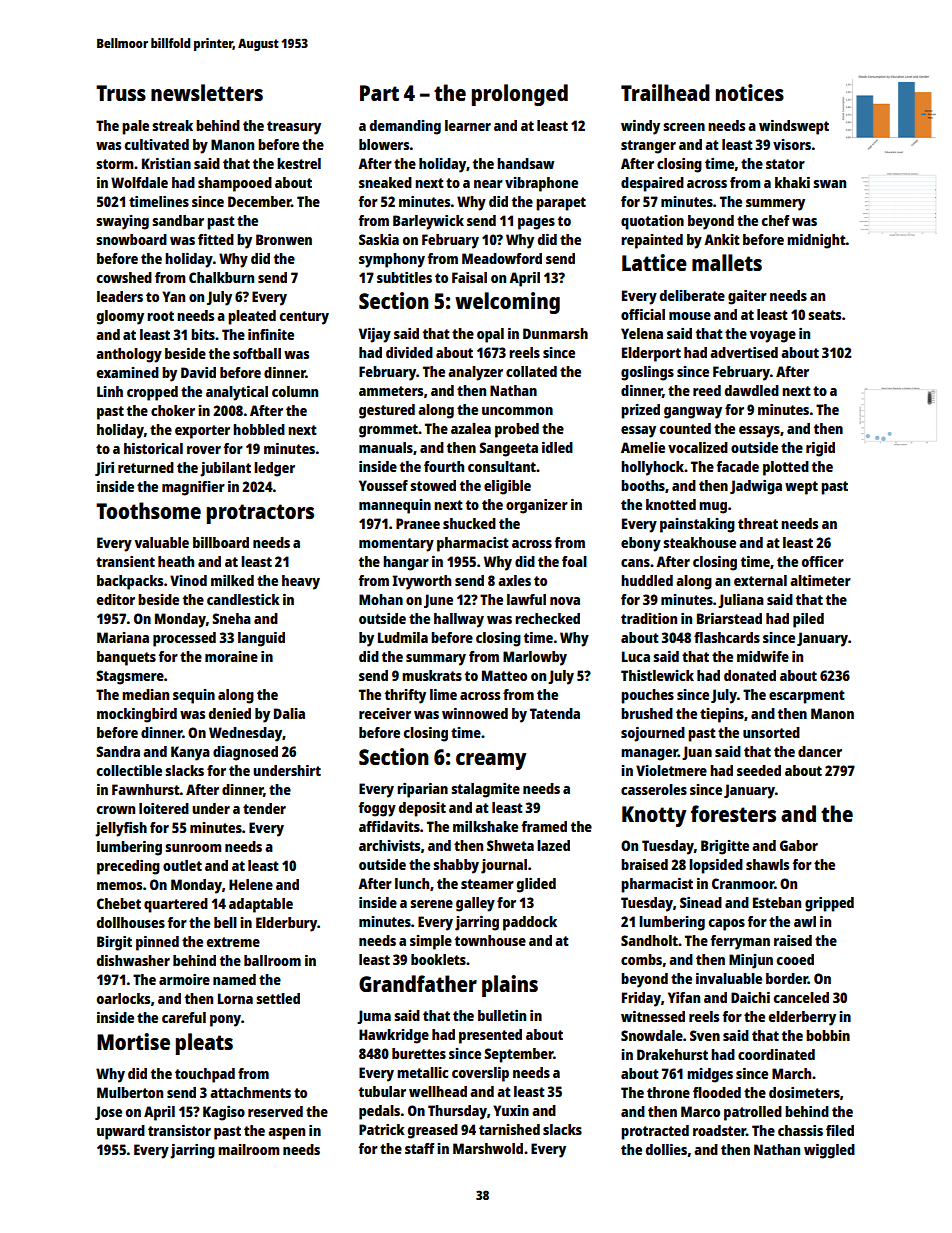  What do you see at coordinates (487, 884) in the screenshot?
I see `steamer` at bounding box center [487, 884].
